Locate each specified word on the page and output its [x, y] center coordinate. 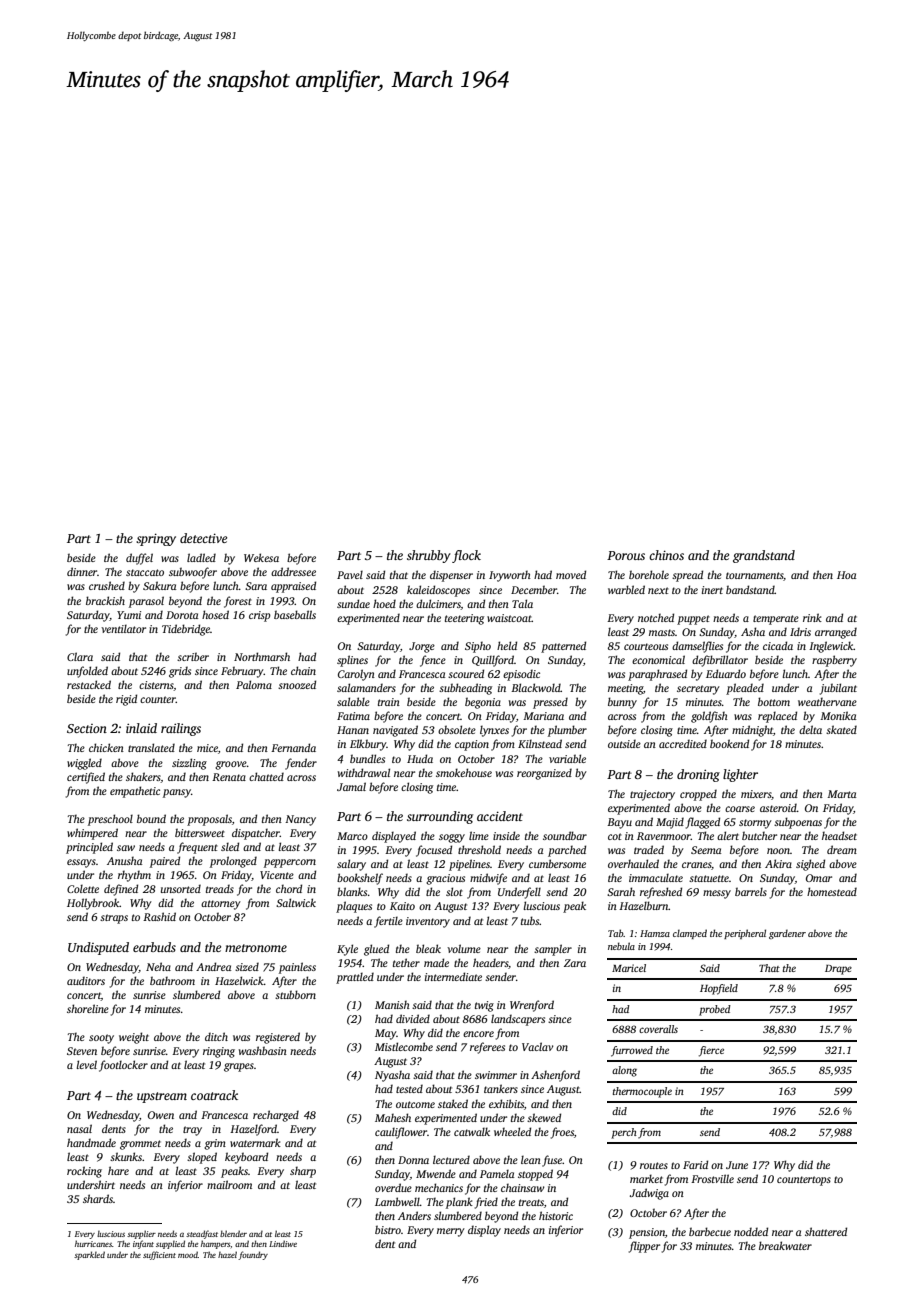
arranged [836, 633]
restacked [89, 684]
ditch [216, 1036]
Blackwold [536, 687]
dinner [82, 571]
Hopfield [719, 989]
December [534, 589]
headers [490, 962]
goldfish [709, 717]
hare [118, 1170]
